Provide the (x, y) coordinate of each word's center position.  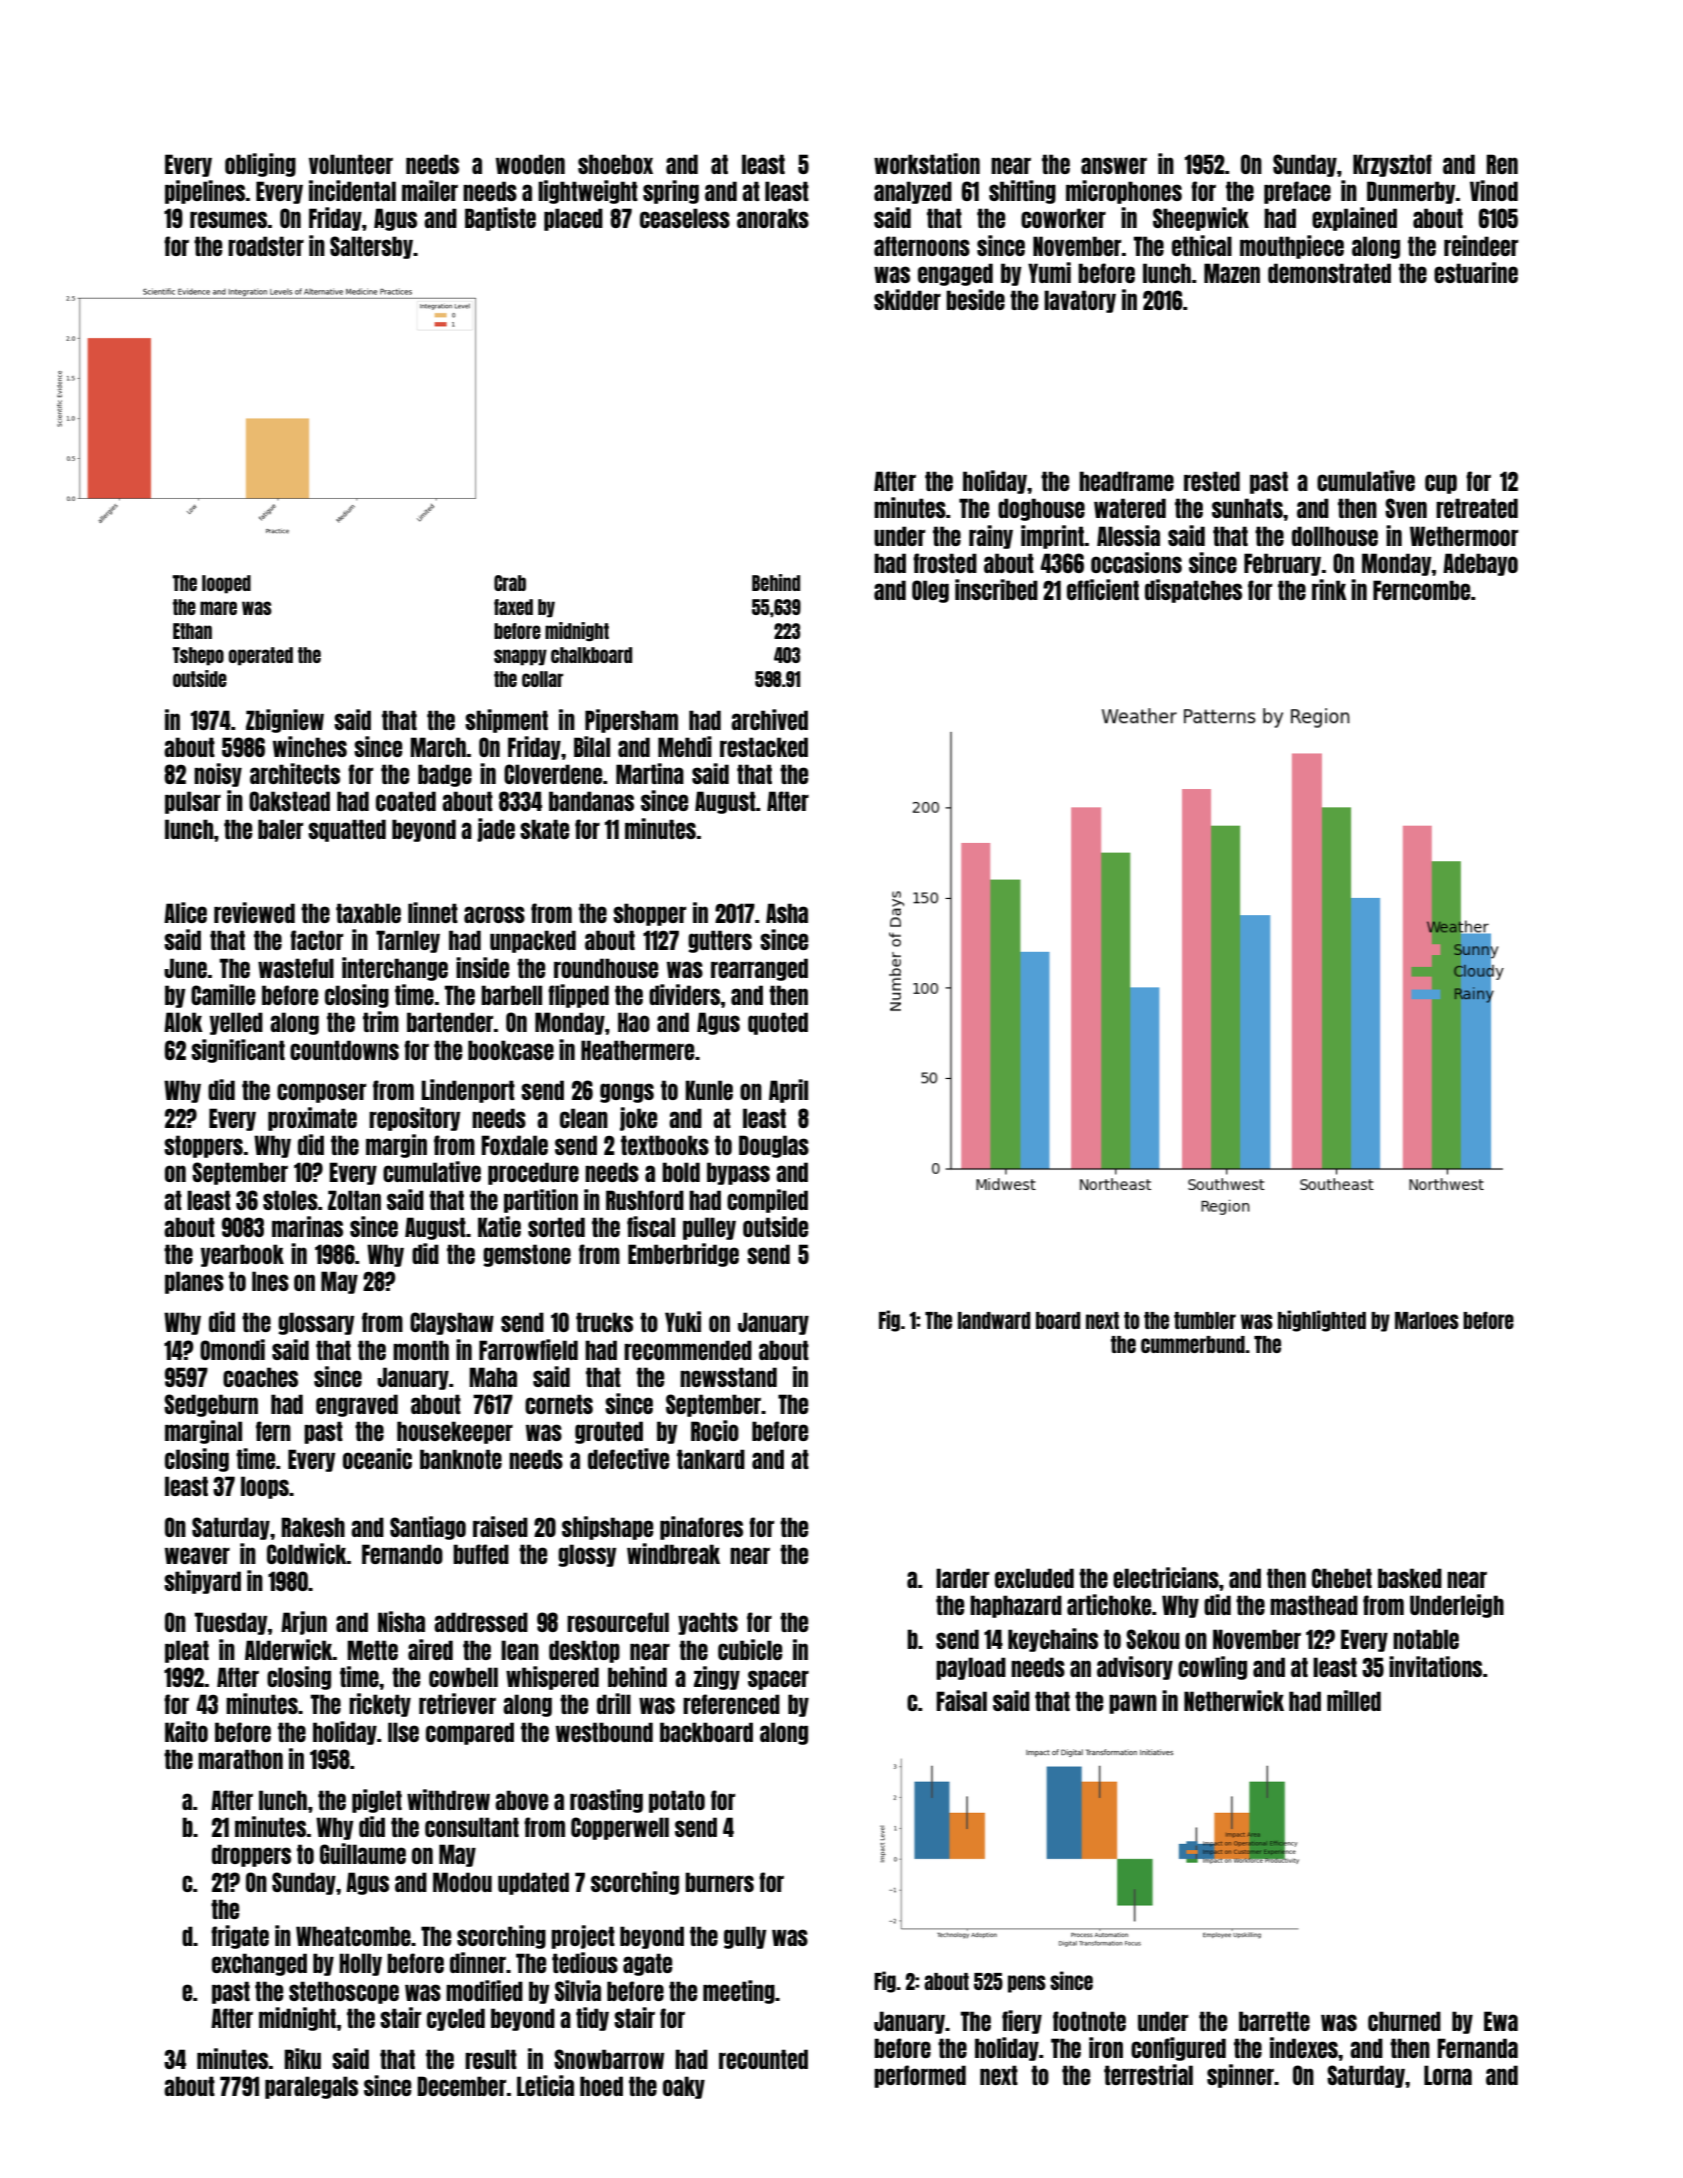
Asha (787, 913)
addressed (481, 1622)
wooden (530, 164)
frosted (945, 563)
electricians (1166, 1577)
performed (920, 2076)
